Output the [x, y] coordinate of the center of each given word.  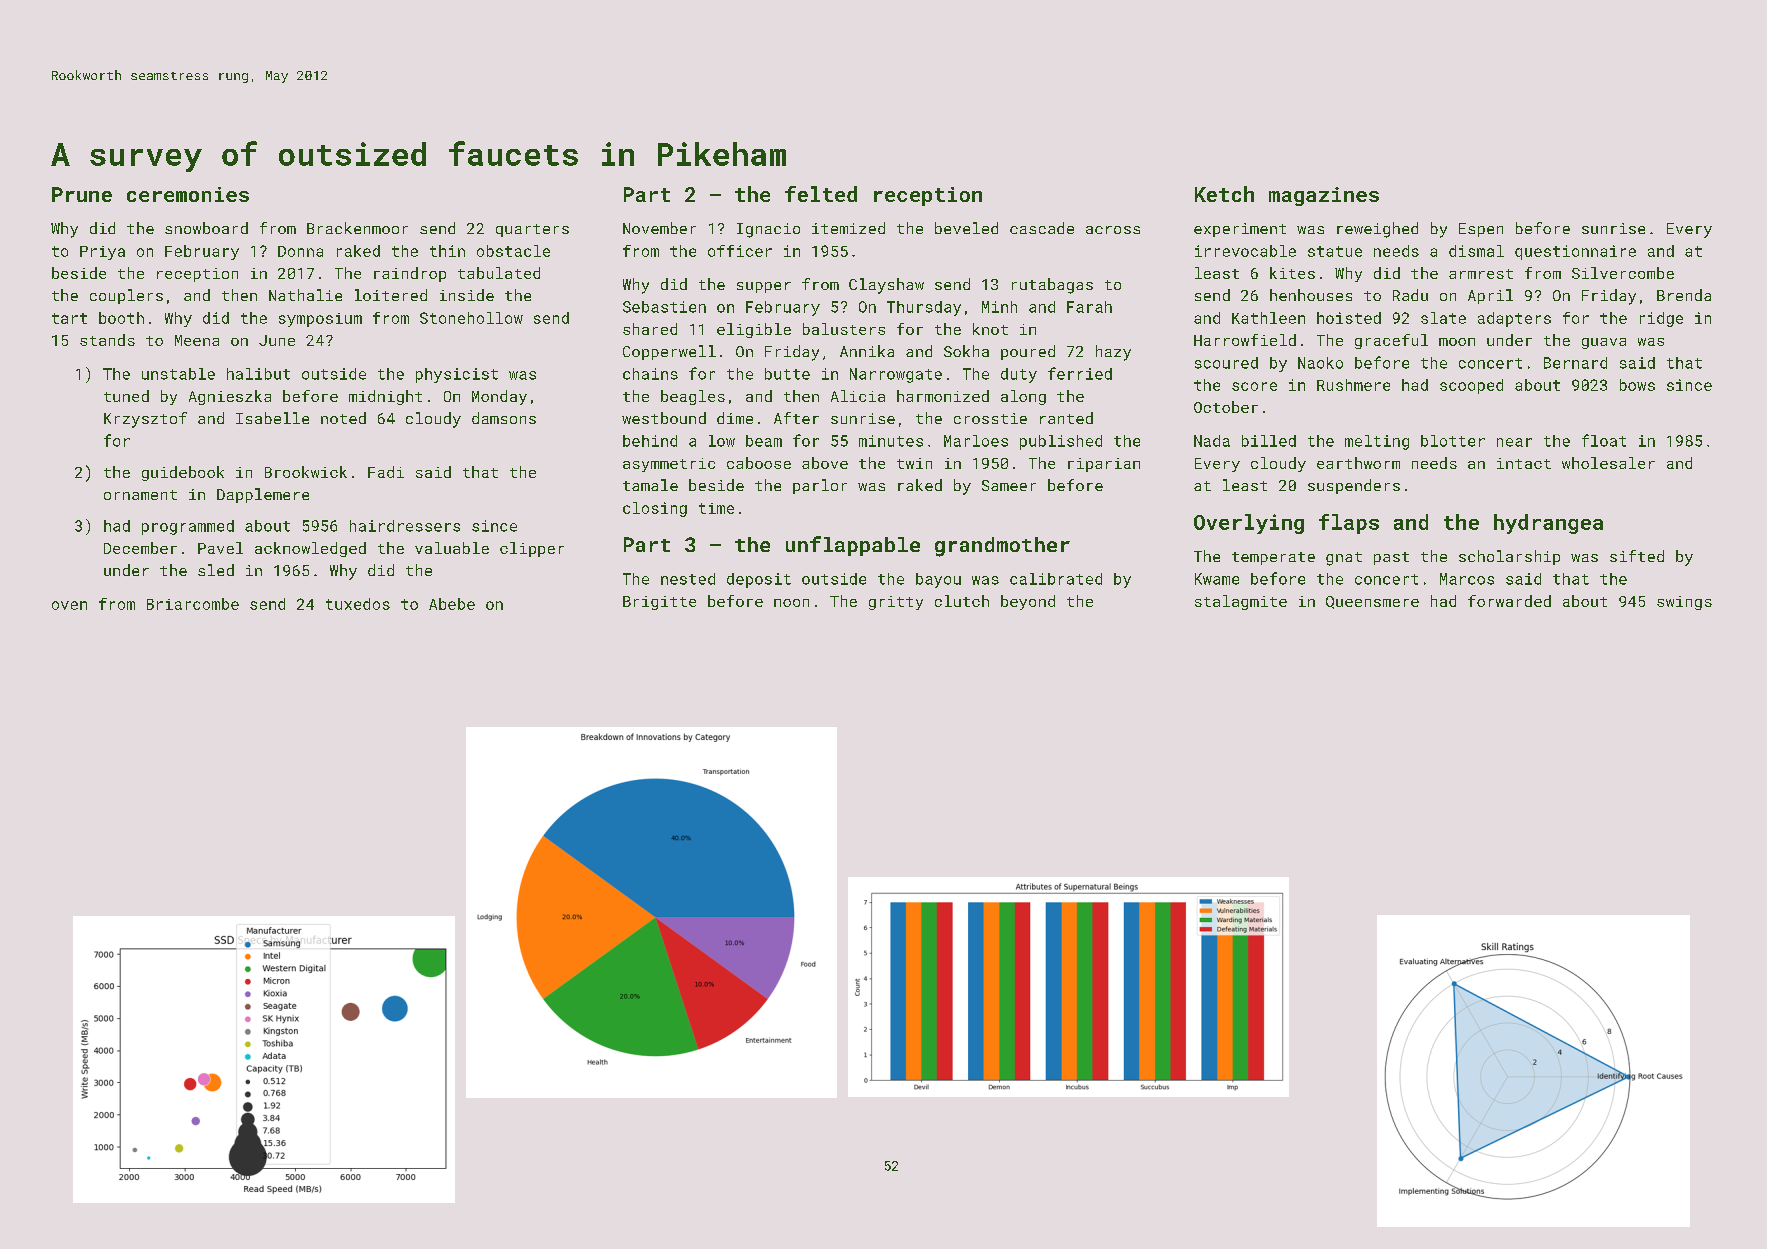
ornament [140, 495]
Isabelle [272, 418]
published [1061, 442]
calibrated [1056, 579]
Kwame [1217, 579]
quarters [532, 230]
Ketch [1224, 194]
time [716, 508]
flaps [1349, 524]
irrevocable [1245, 251]
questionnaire [1575, 252]
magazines [1324, 196]
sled [216, 570]
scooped [1471, 386]
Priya [102, 253]
